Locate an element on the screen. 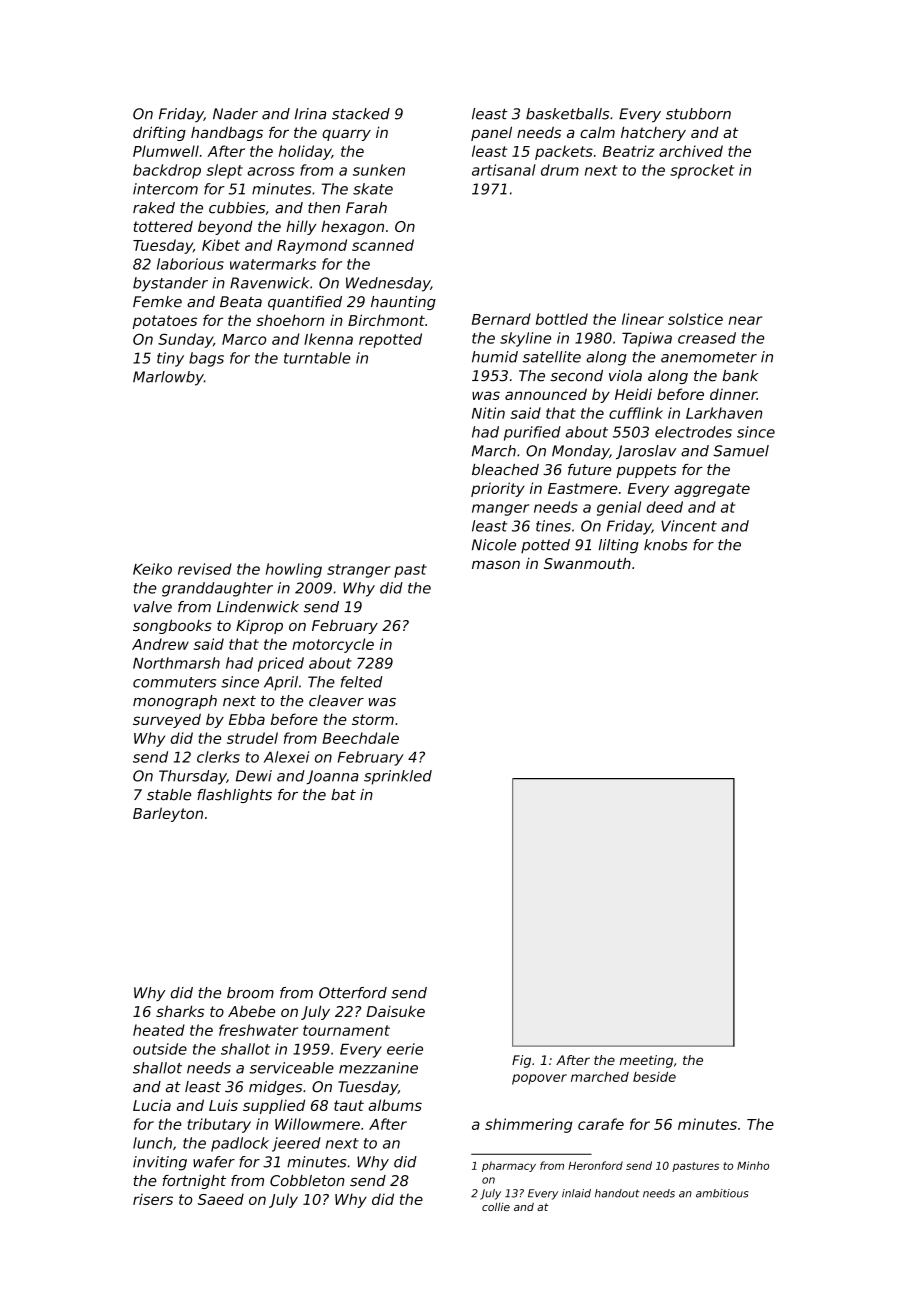  drifting is located at coordinates (159, 134).
